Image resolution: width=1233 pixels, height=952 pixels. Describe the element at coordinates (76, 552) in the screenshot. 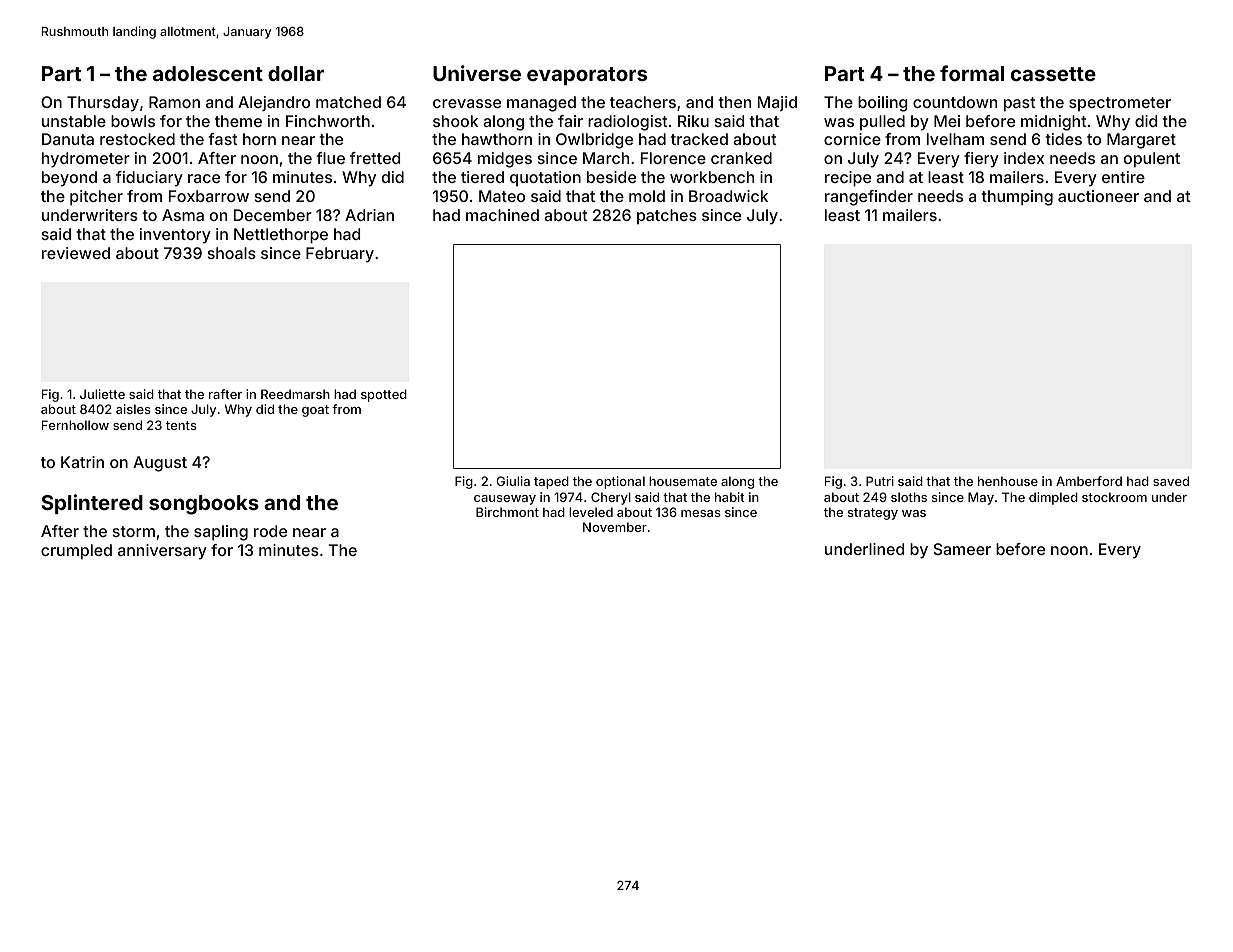

I see `crumpled` at that location.
